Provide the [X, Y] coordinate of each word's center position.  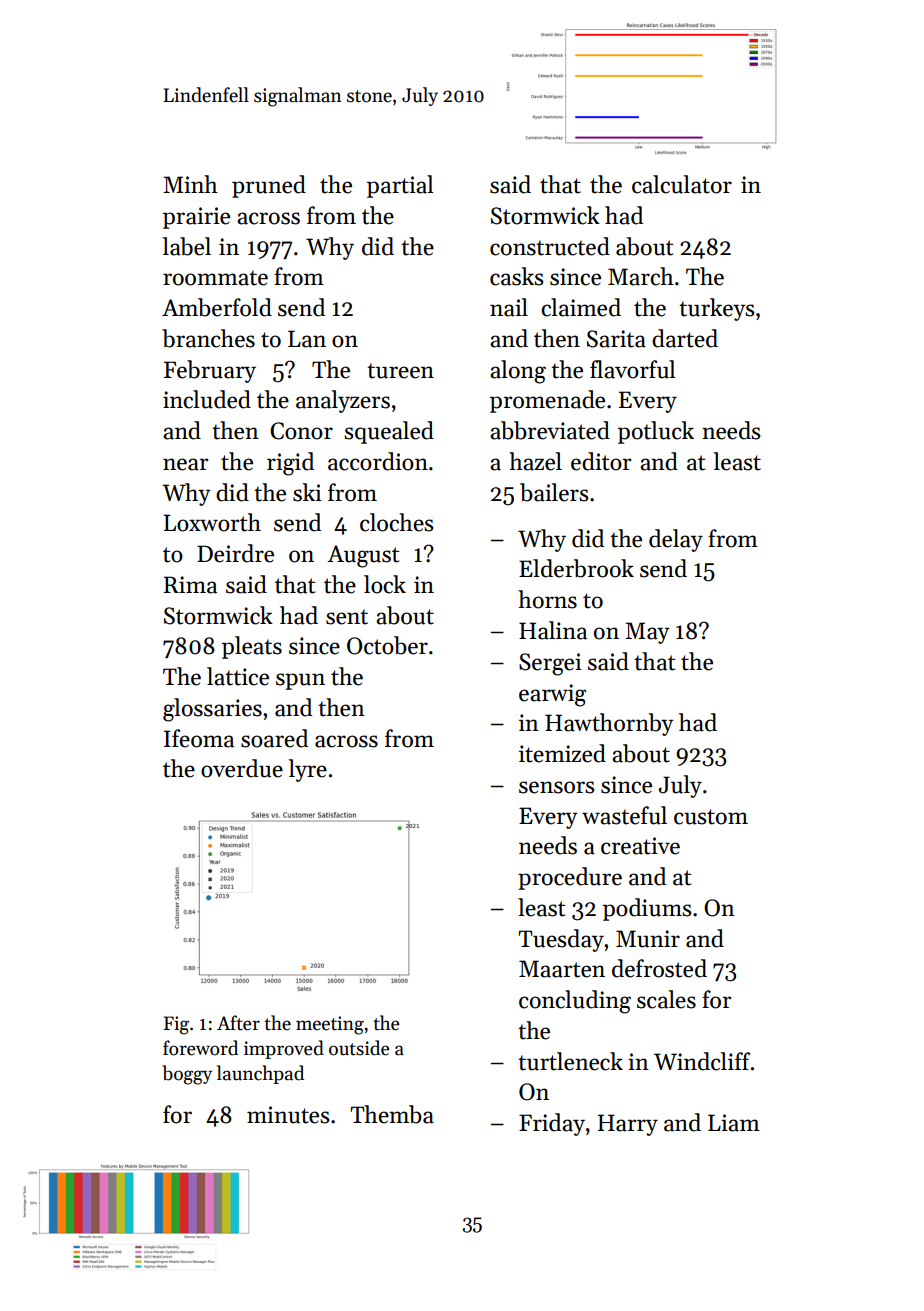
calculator [682, 184]
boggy [187, 1075]
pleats [252, 647]
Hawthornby [609, 724]
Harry [628, 1125]
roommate [215, 278]
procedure [570, 878]
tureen [400, 371]
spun [300, 681]
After [238, 1023]
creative [640, 846]
